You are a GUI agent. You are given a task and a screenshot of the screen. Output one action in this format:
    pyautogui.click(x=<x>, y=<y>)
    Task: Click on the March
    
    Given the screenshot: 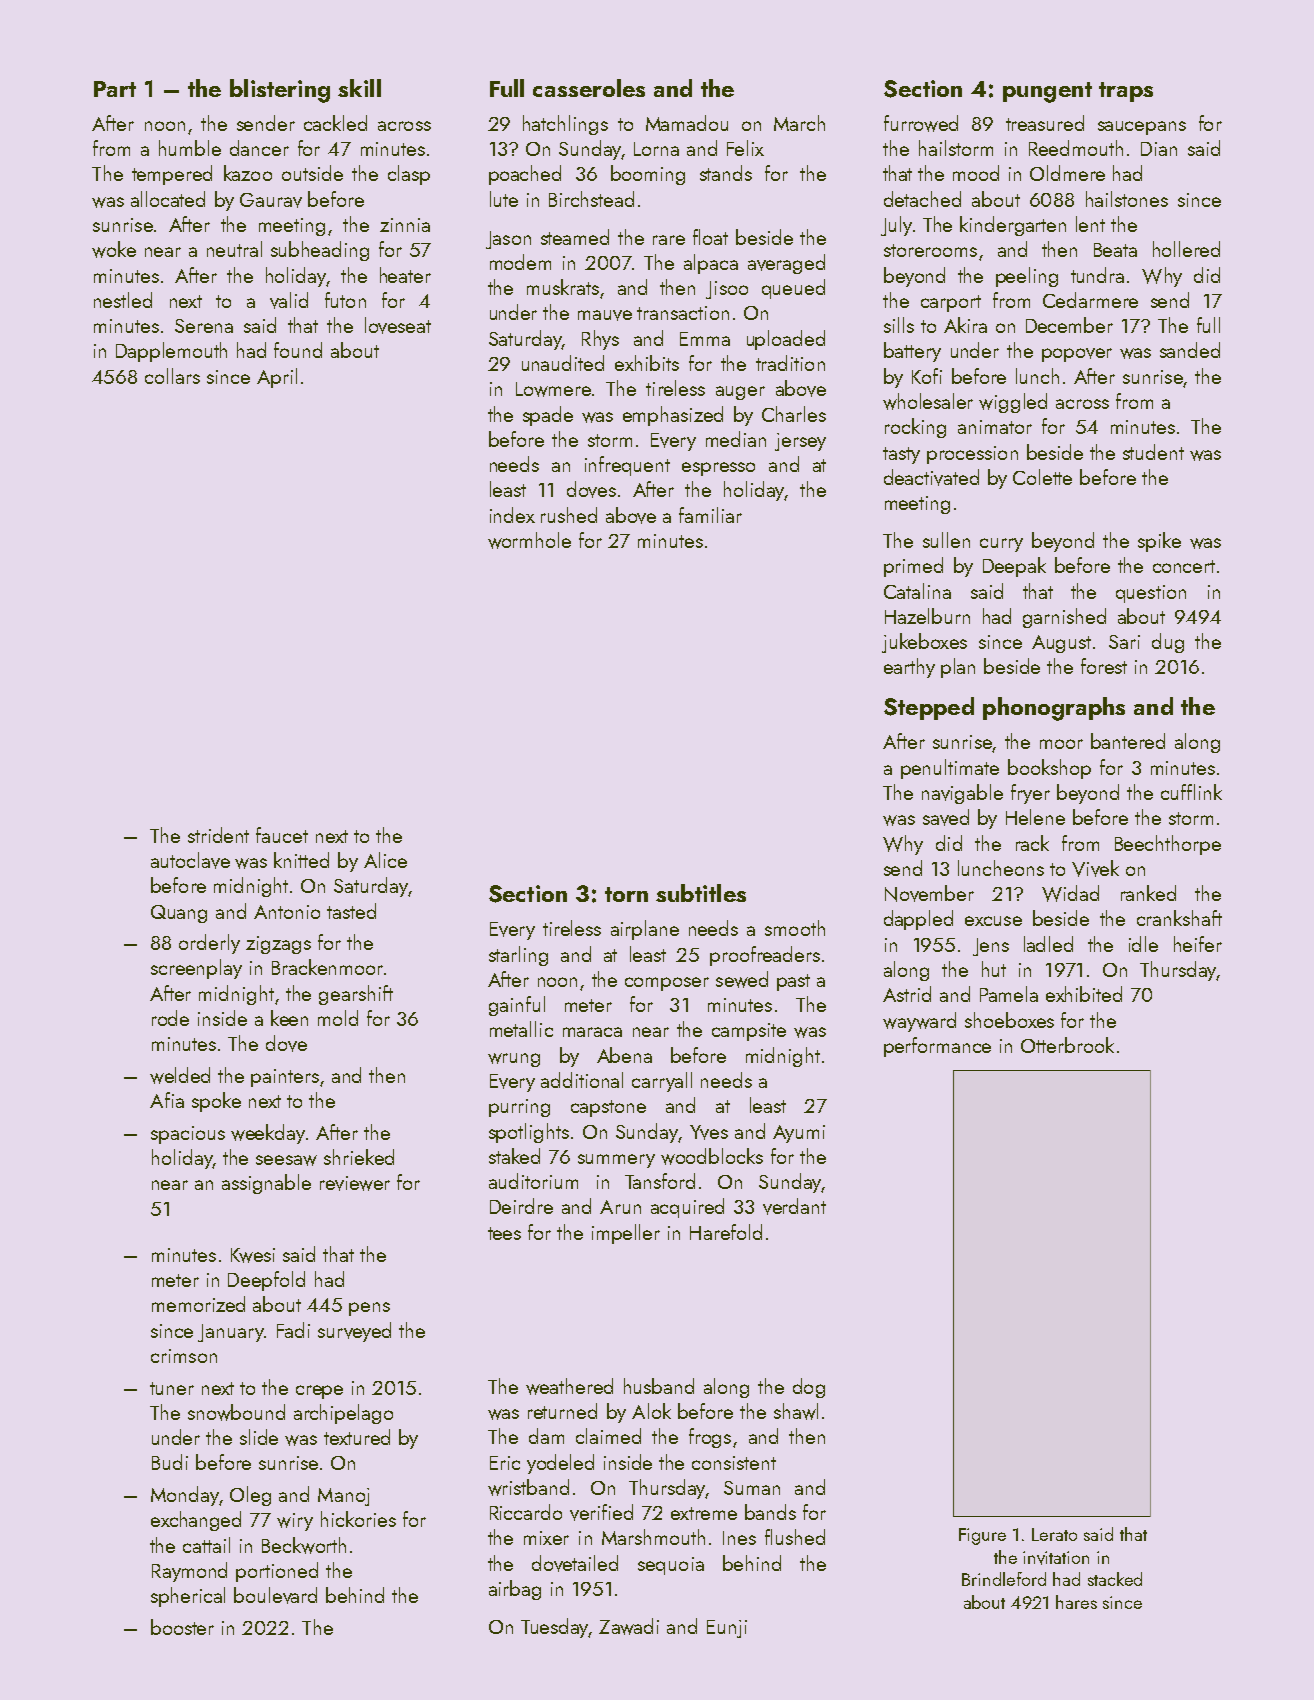 What is the action you would take?
    pyautogui.click(x=799, y=123)
